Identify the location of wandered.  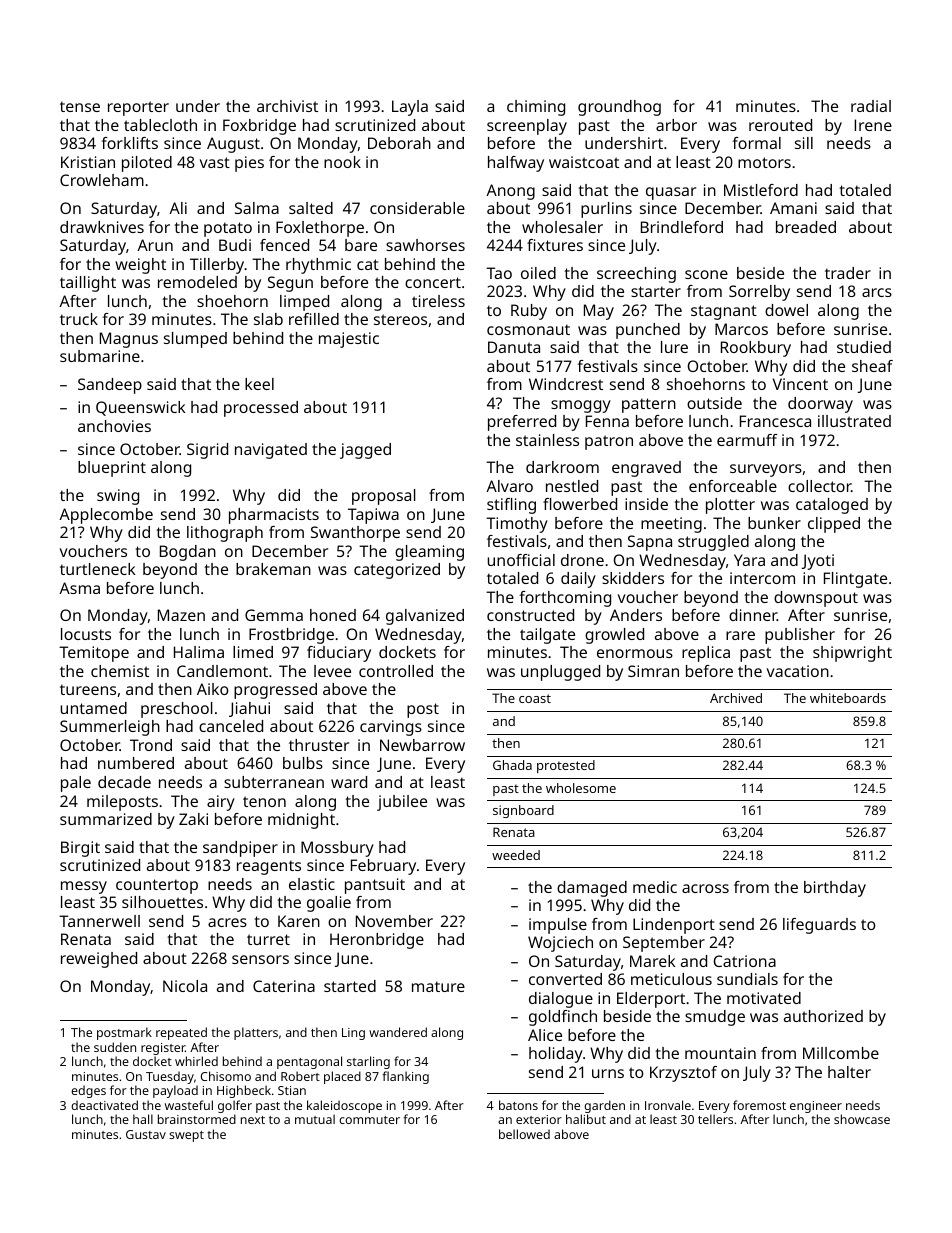
(398, 1032).
